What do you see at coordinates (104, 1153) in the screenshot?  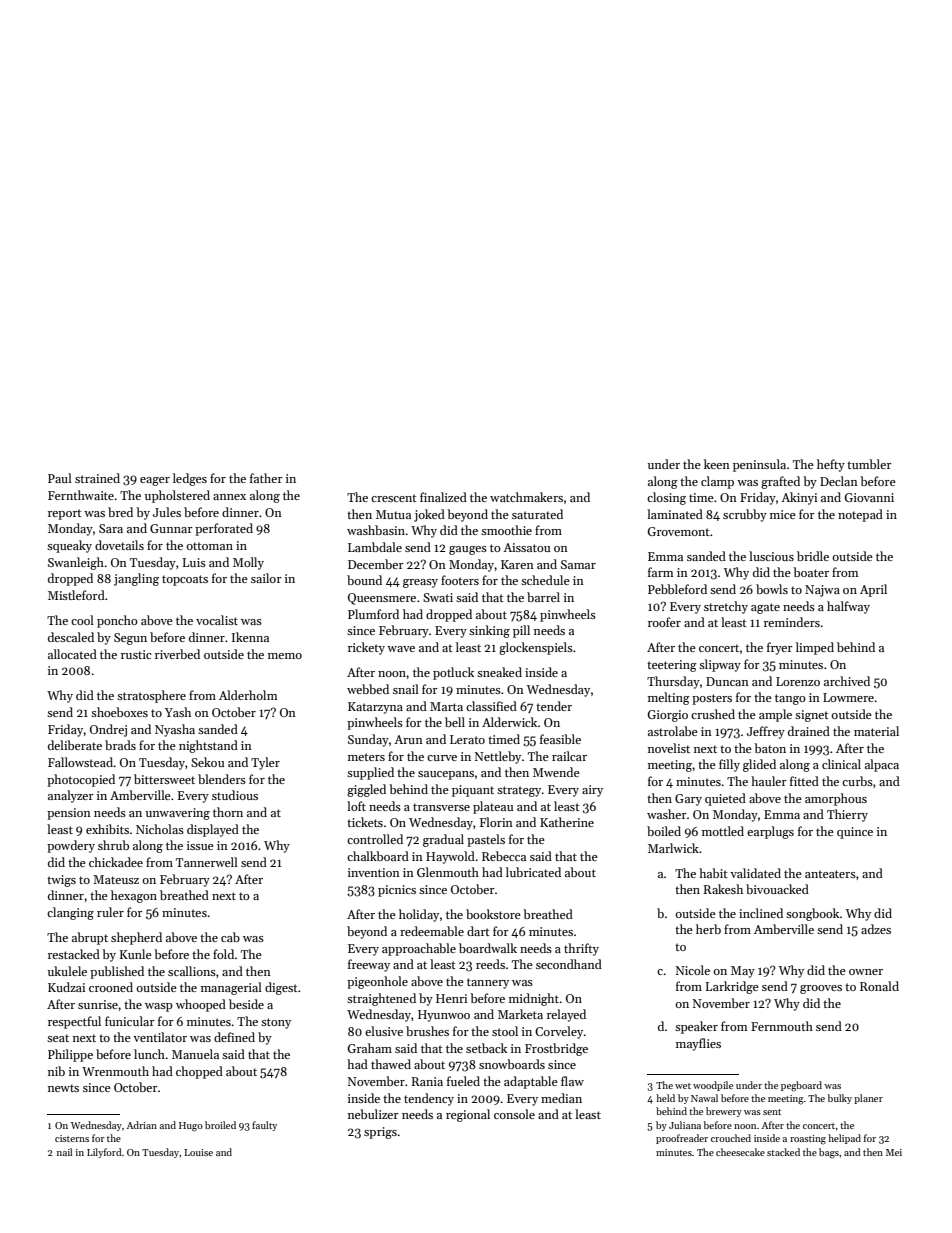 I see `Lilyford` at bounding box center [104, 1153].
